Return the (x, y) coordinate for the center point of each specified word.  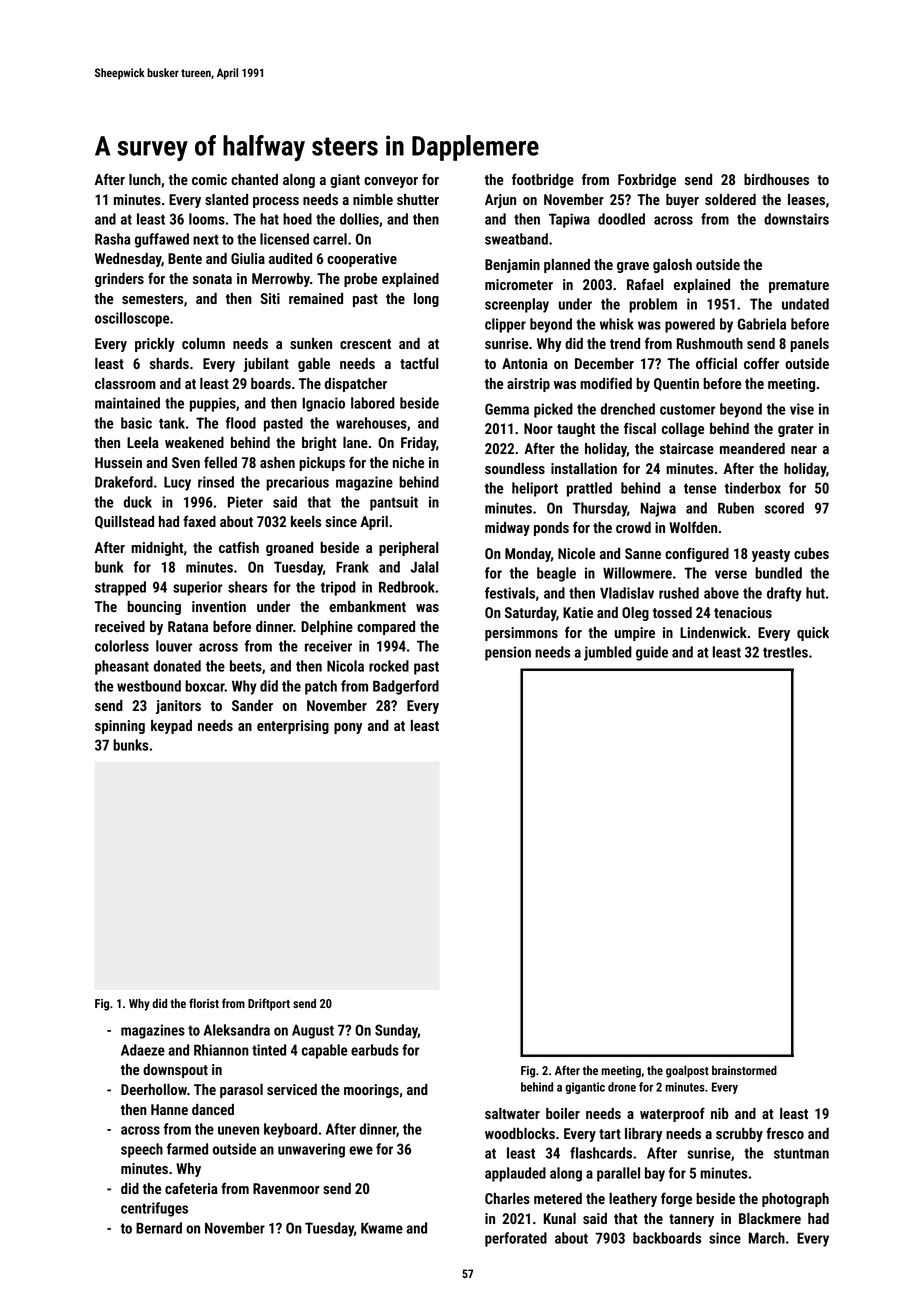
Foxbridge (647, 181)
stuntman (801, 1153)
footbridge (543, 180)
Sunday (396, 1031)
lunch (145, 179)
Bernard (159, 1228)
